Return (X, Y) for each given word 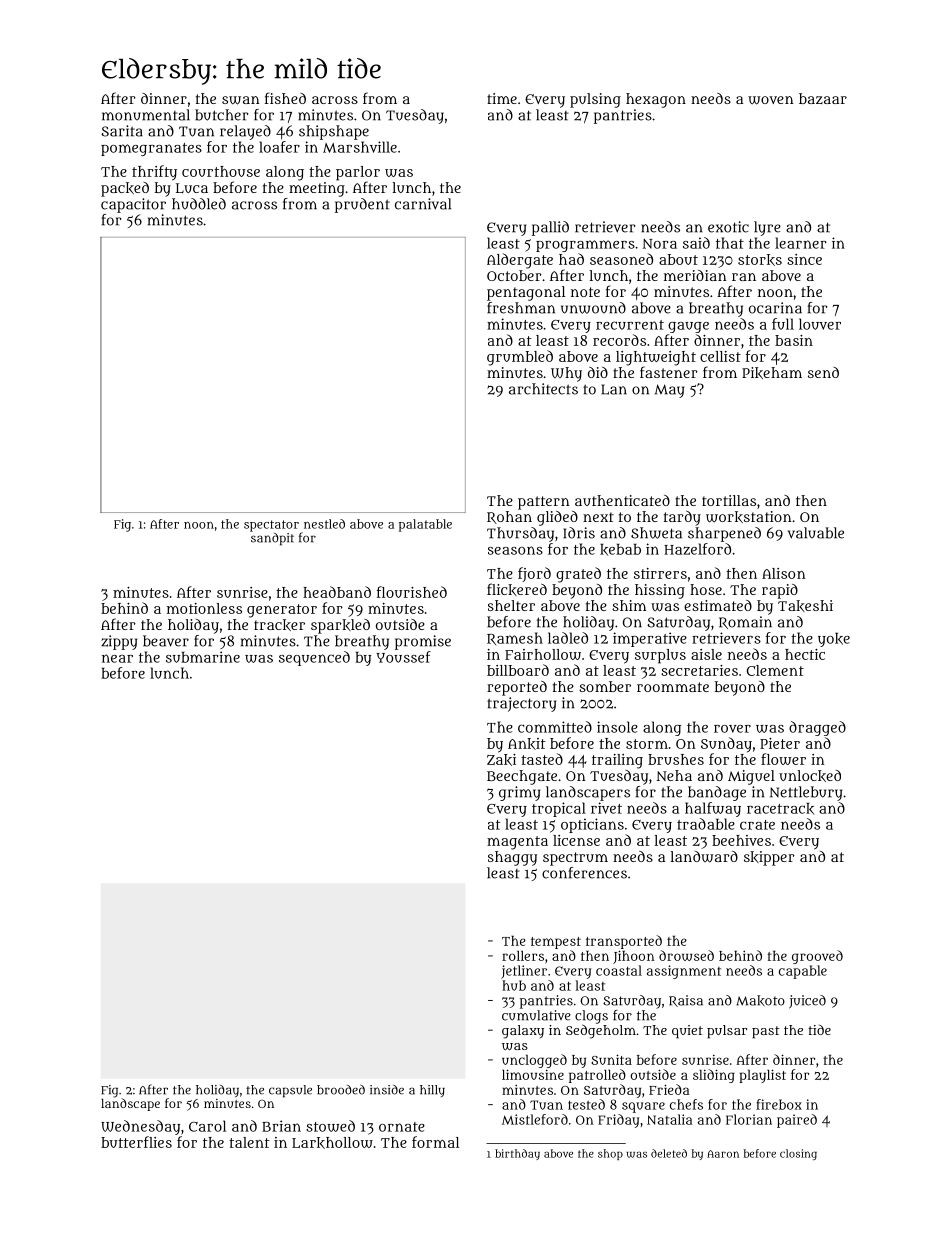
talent (249, 1142)
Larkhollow (332, 1143)
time (502, 98)
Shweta (656, 533)
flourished (412, 592)
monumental (146, 115)
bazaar (823, 98)
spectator (271, 526)
